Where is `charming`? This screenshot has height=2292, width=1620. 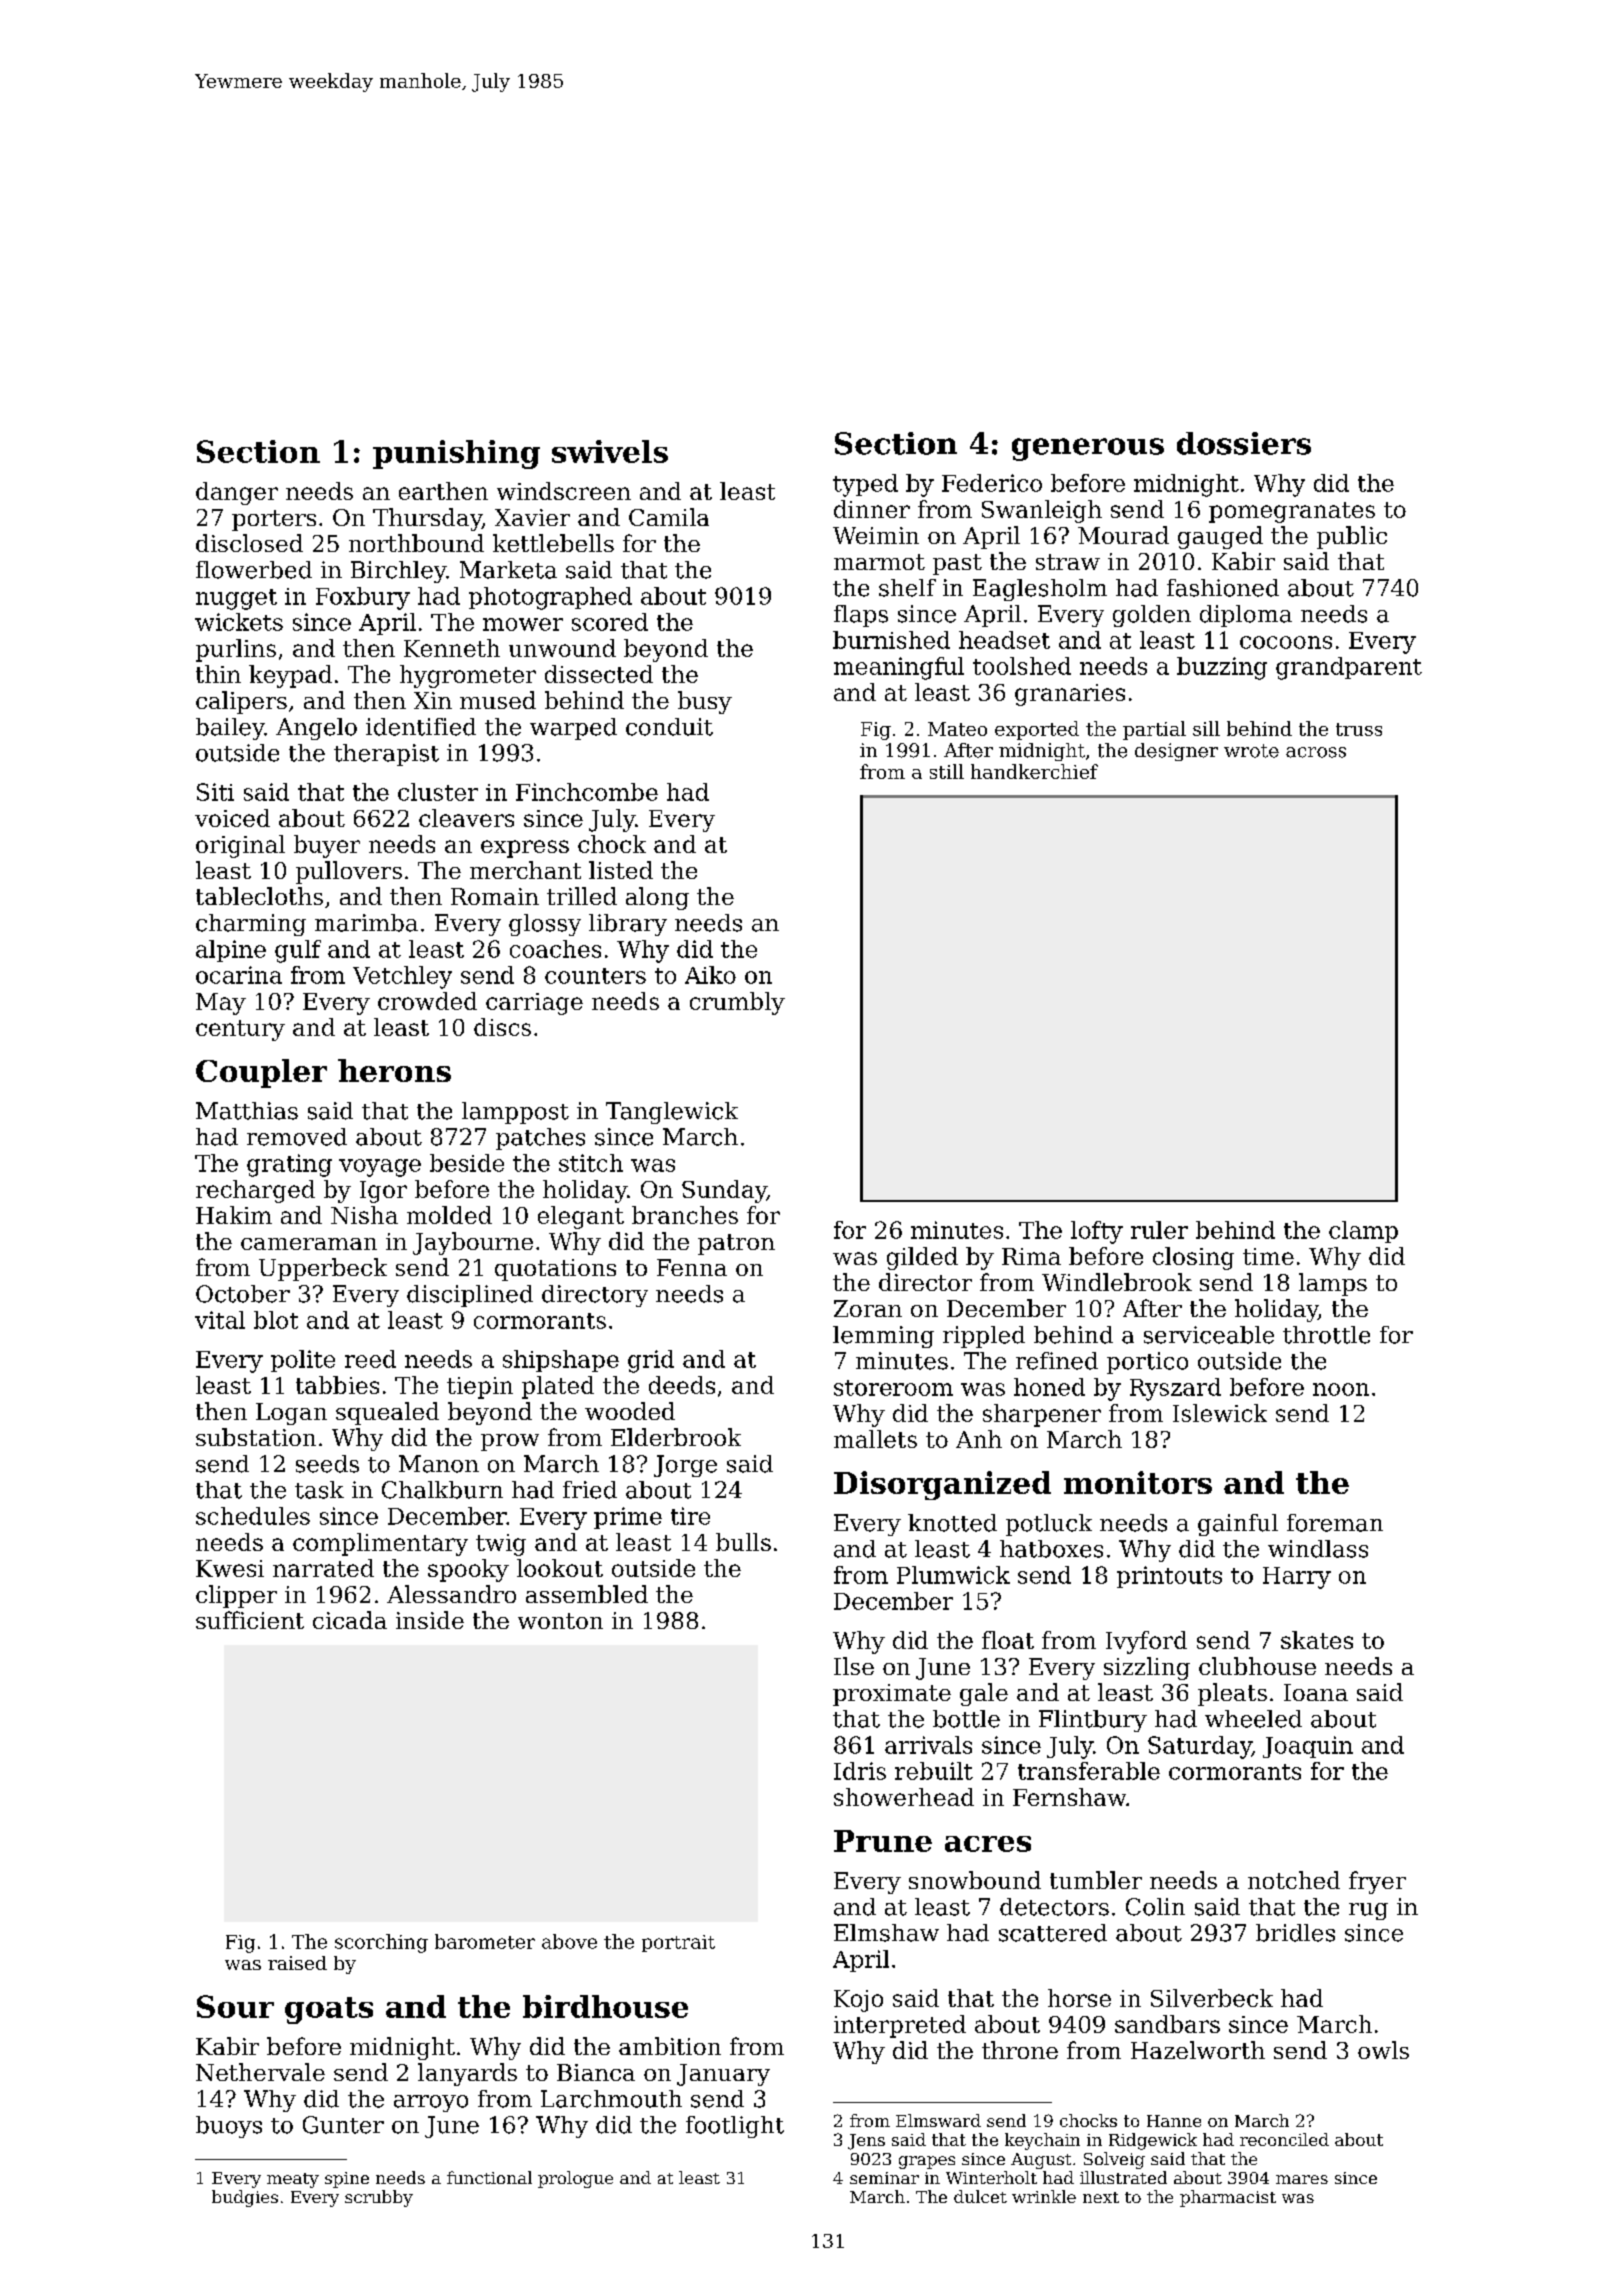 charming is located at coordinates (251, 925).
